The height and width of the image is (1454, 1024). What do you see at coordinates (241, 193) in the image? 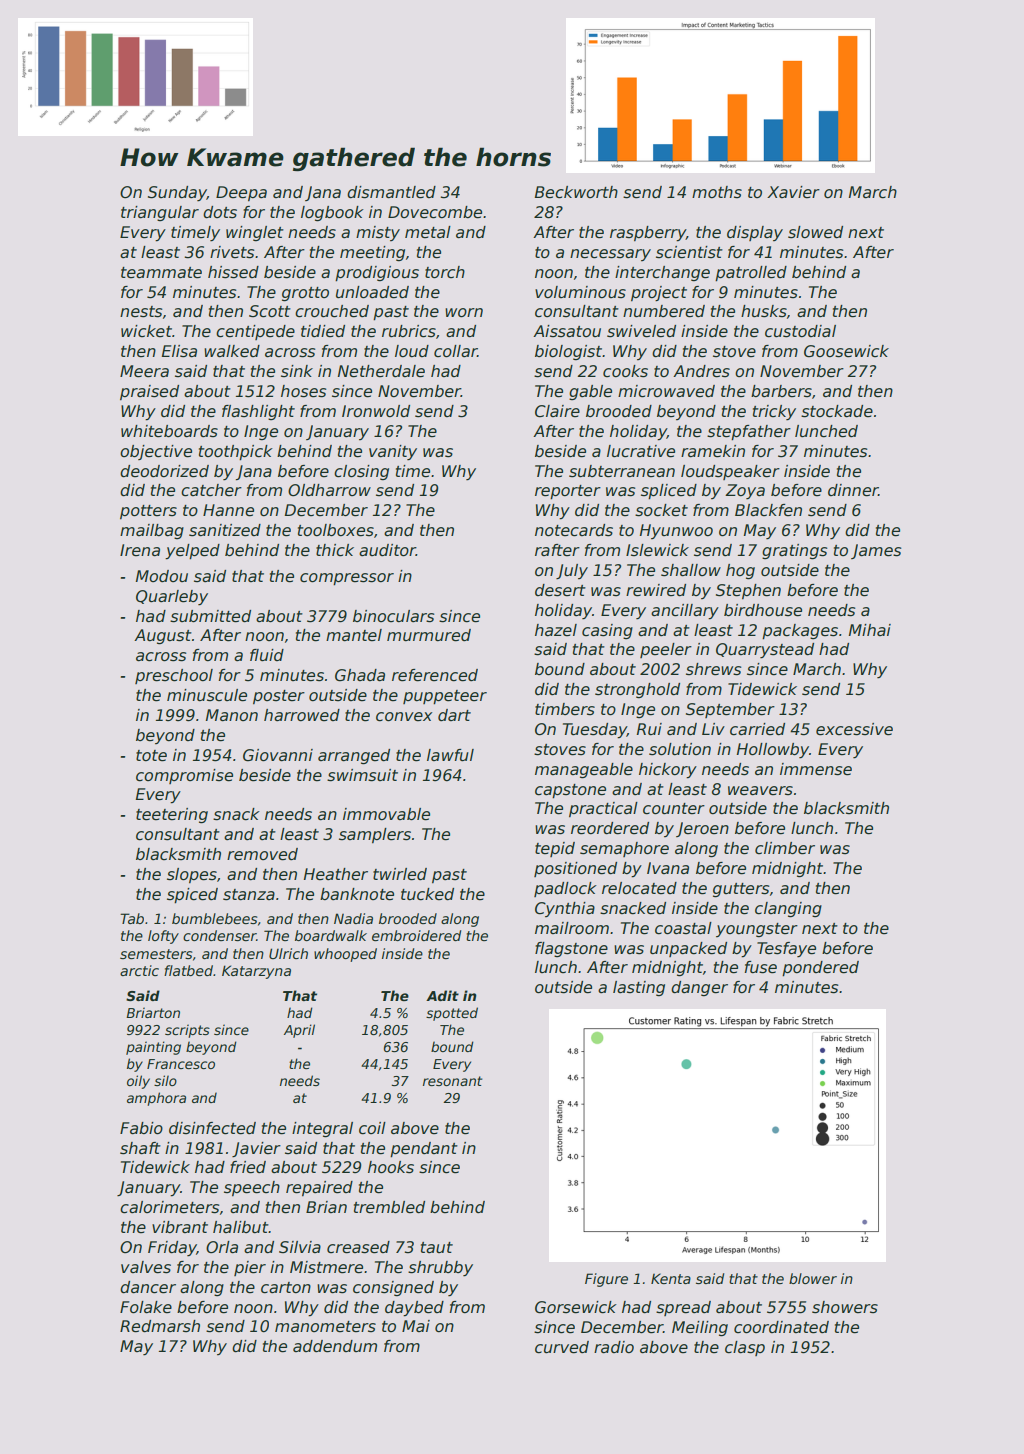
I see `Deepa` at bounding box center [241, 193].
